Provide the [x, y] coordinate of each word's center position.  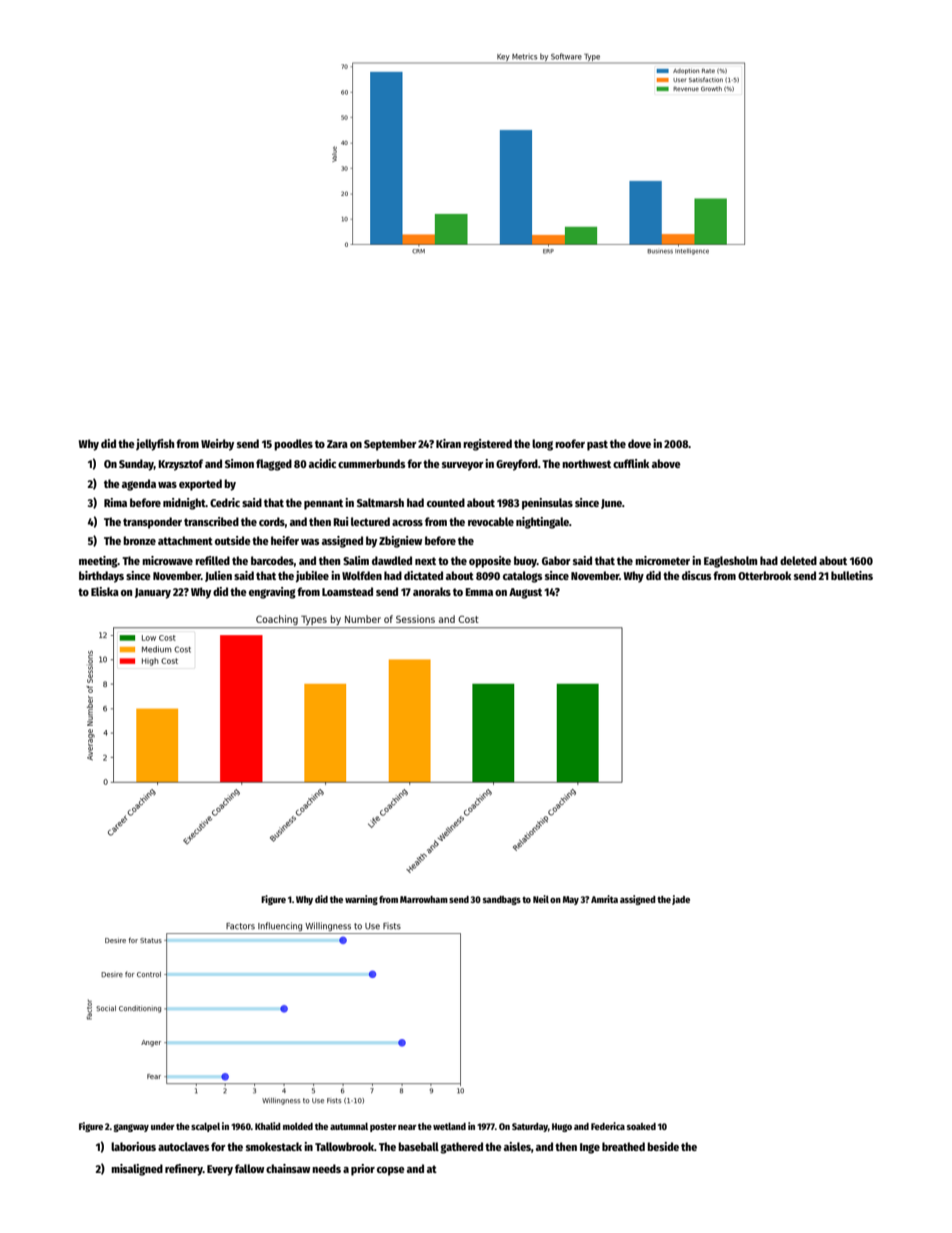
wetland [449, 1126]
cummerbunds [371, 463]
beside [663, 1146]
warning [361, 900]
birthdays [101, 577]
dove [639, 443]
